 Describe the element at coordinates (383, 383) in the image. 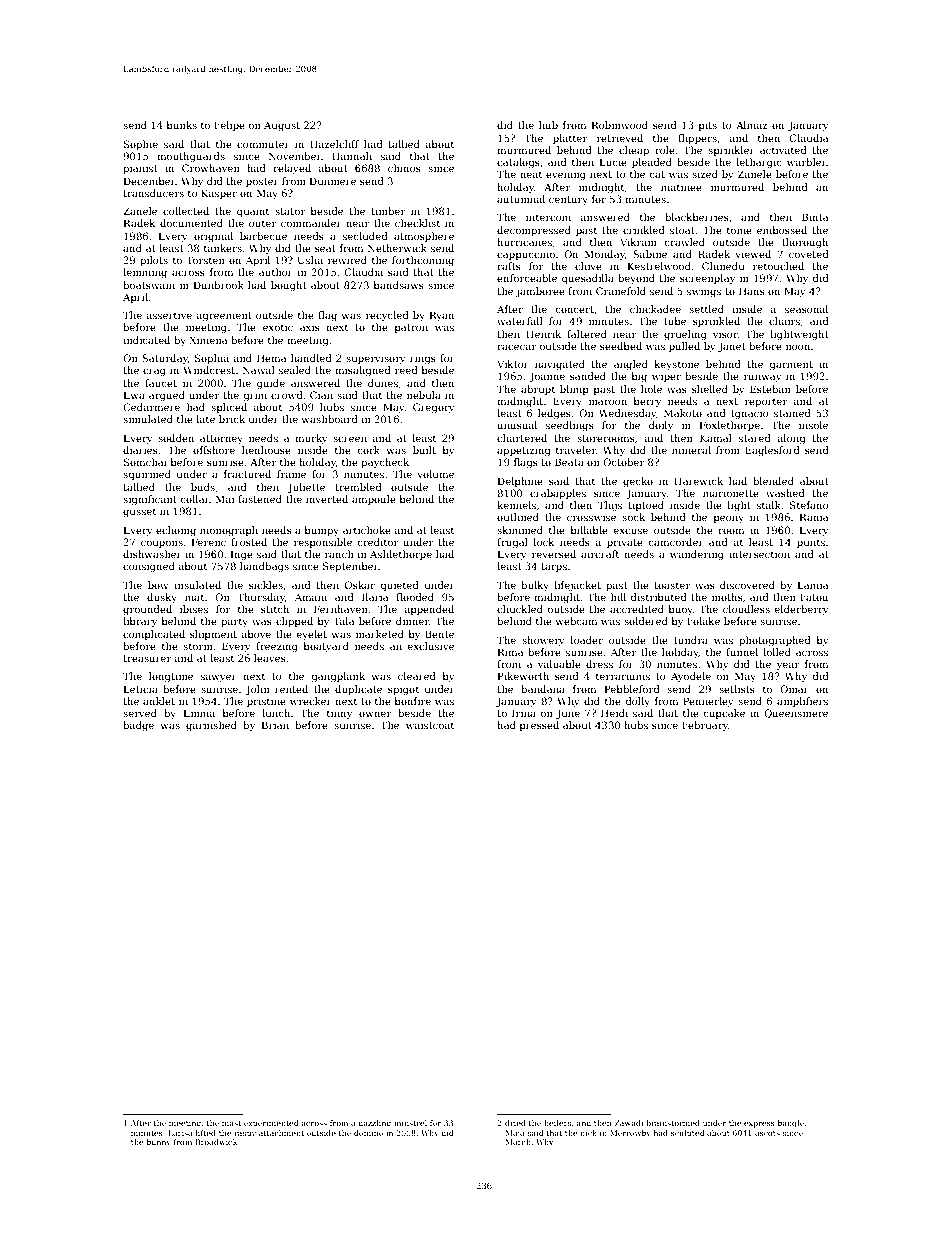

I see `dunes` at that location.
